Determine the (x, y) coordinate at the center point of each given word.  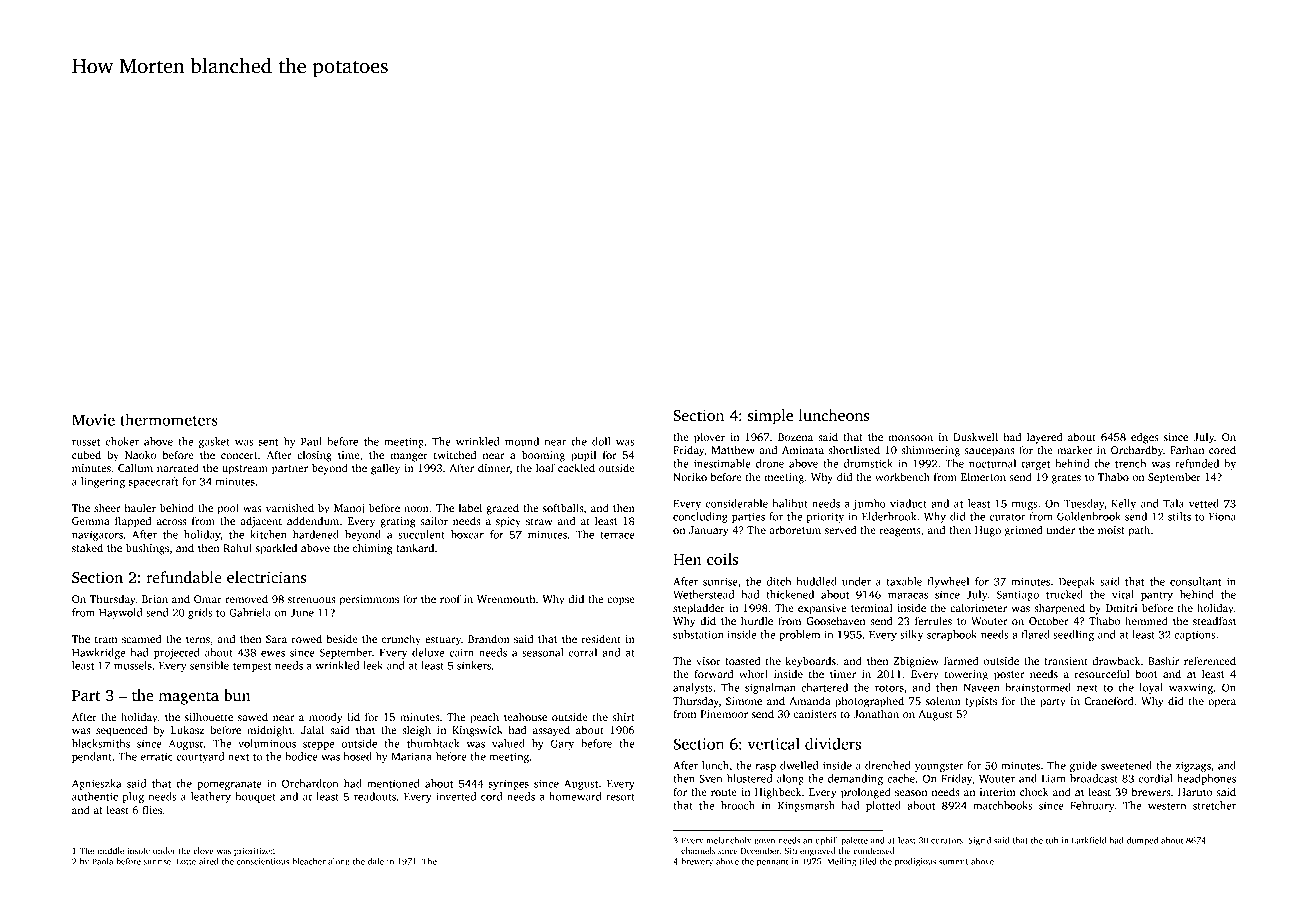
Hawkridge (98, 653)
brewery (697, 862)
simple (770, 417)
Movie (93, 420)
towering (966, 675)
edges (1145, 438)
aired (209, 861)
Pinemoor (724, 714)
